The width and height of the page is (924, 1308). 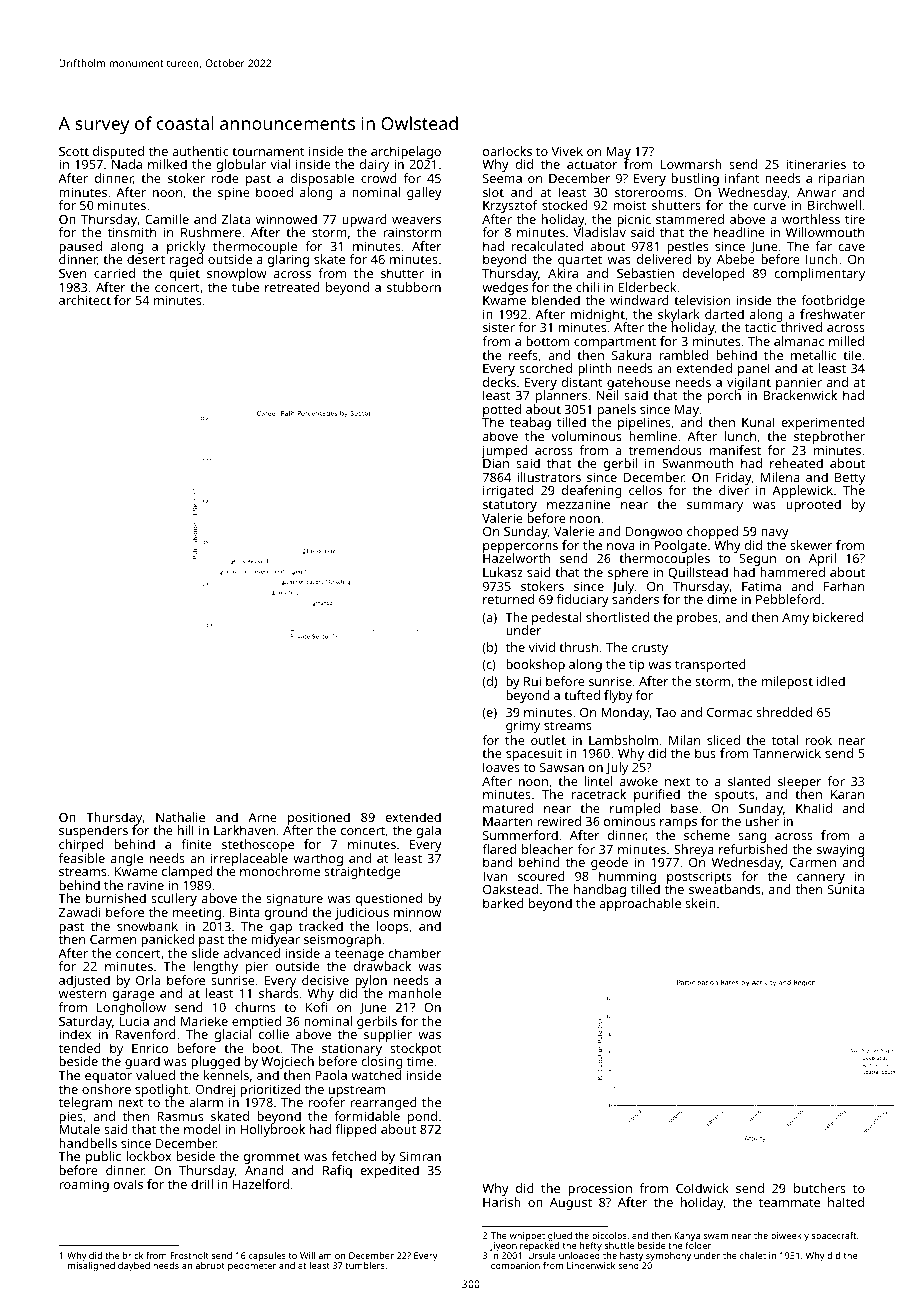 What do you see at coordinates (93, 831) in the page?
I see `suspenders` at bounding box center [93, 831].
